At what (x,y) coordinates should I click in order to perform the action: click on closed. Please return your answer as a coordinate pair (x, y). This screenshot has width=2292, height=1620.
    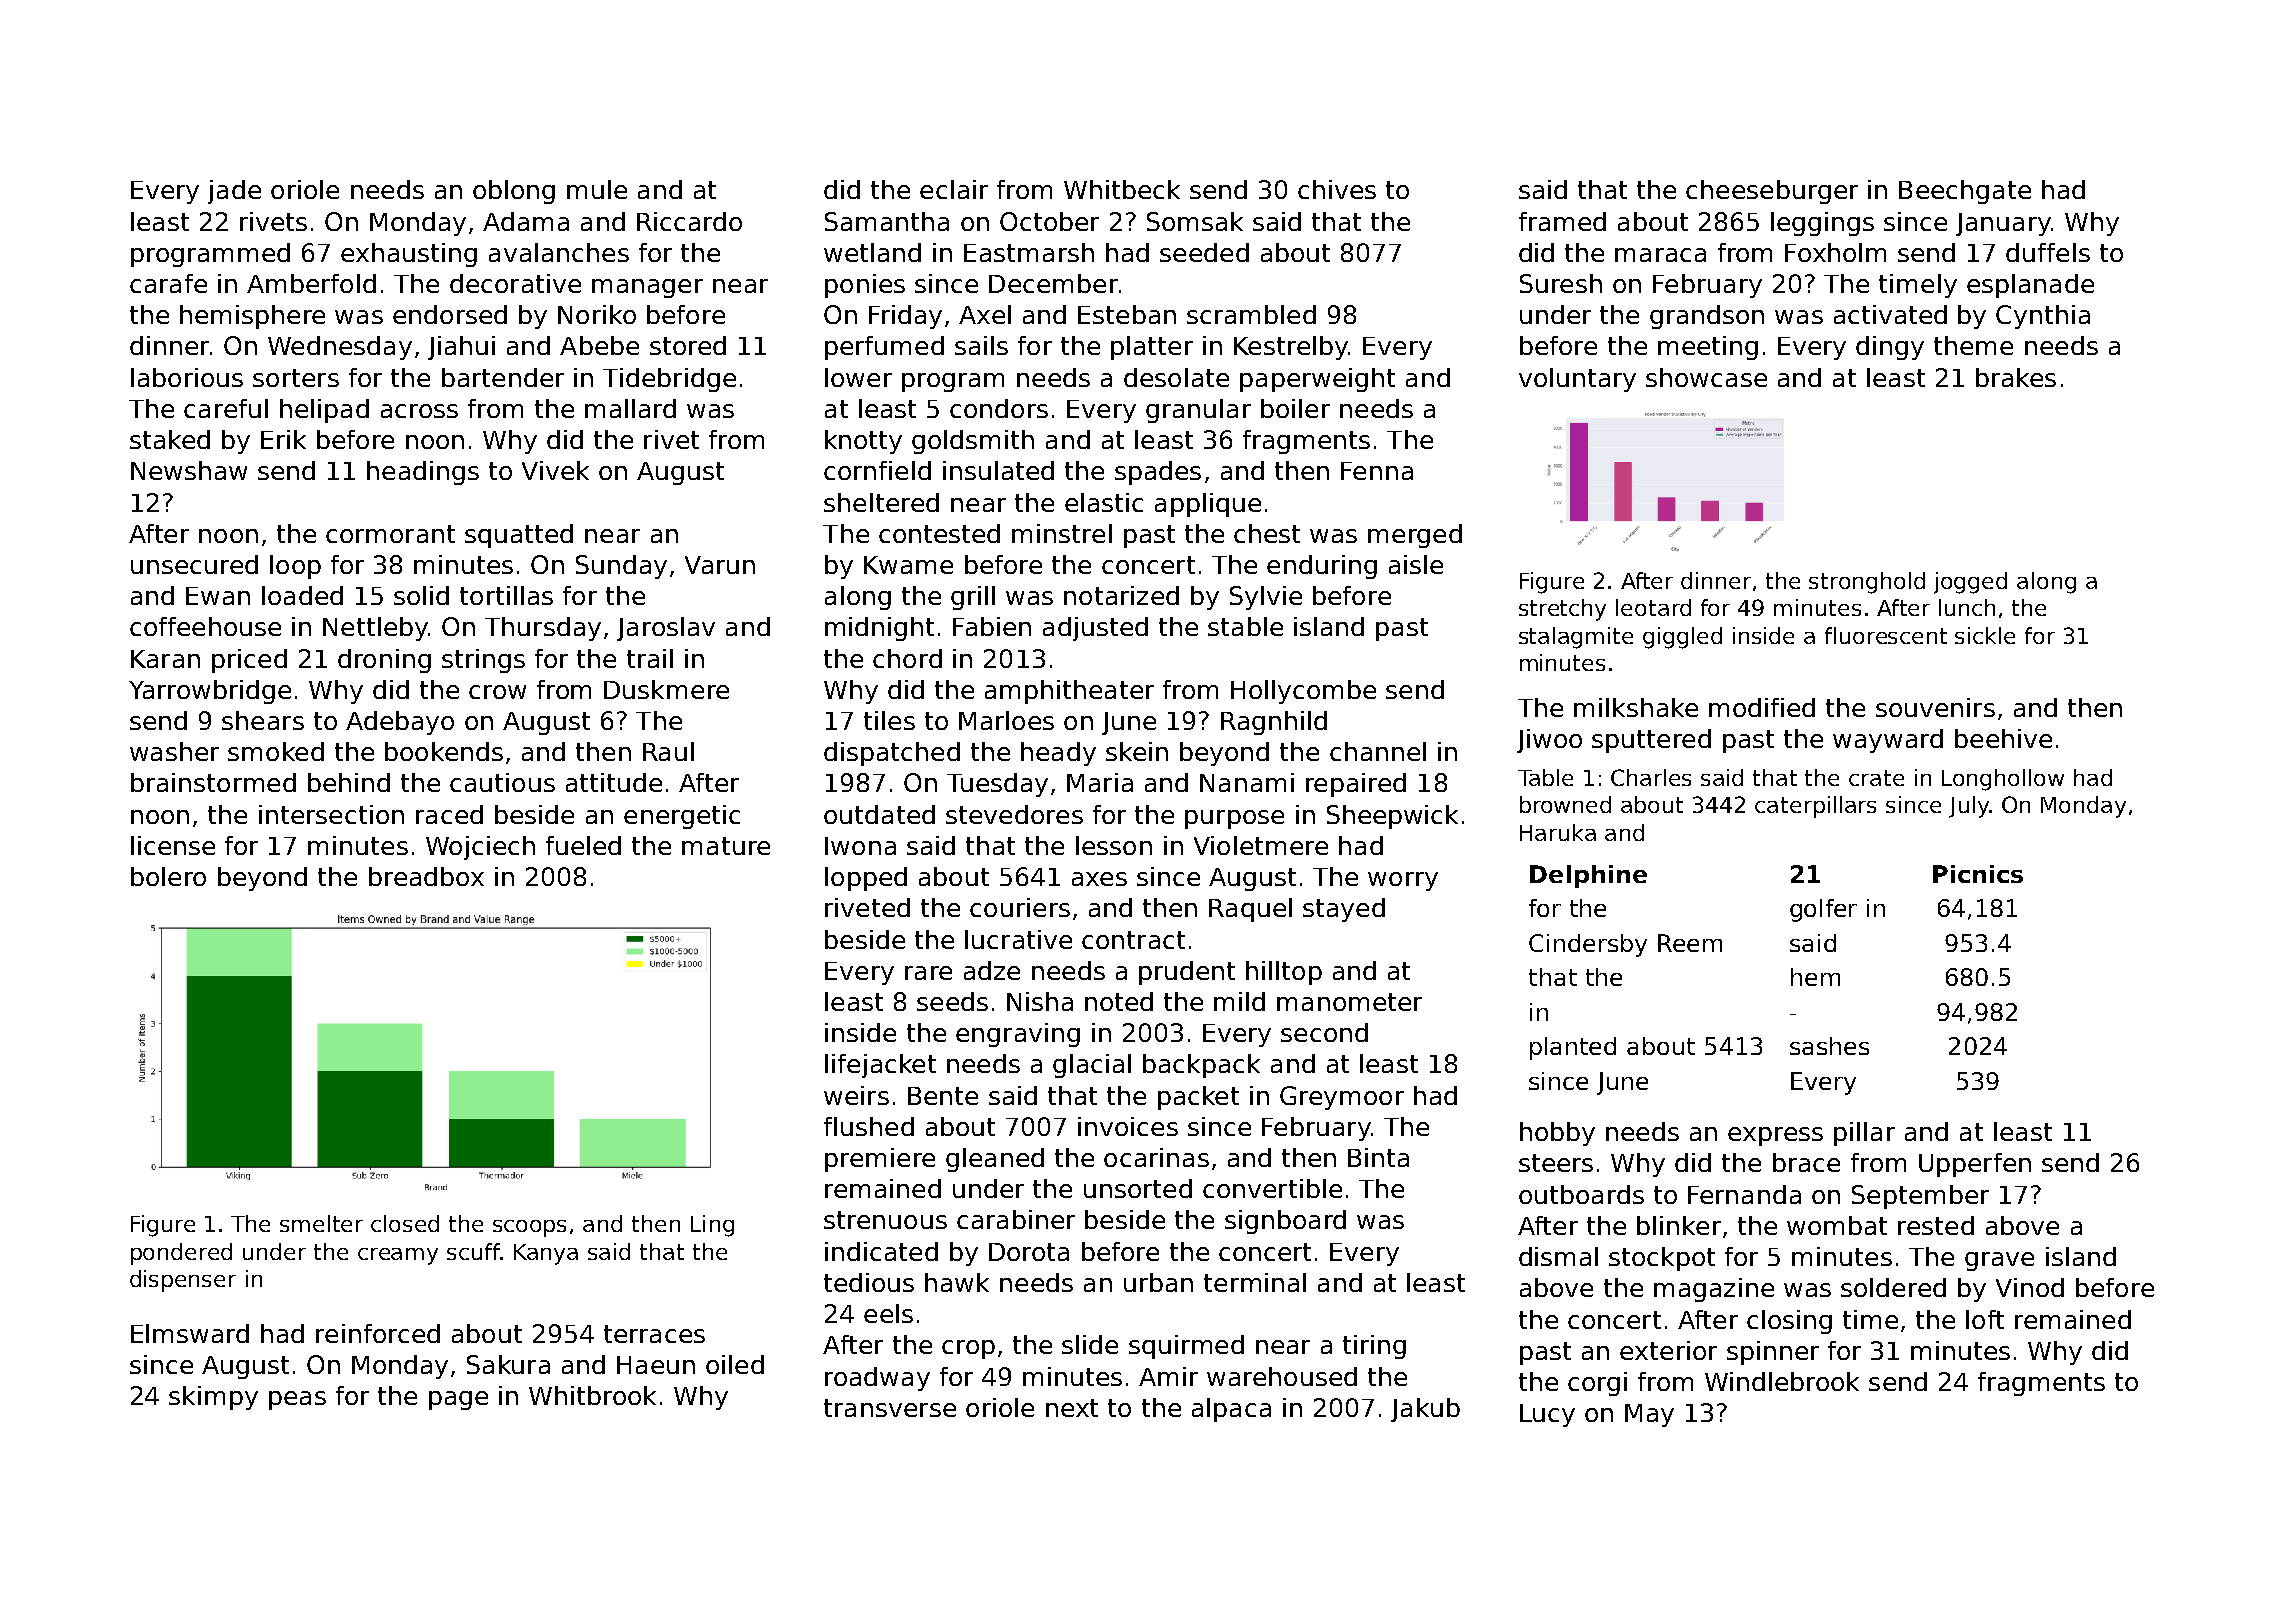
    Looking at the image, I should click on (405, 1223).
